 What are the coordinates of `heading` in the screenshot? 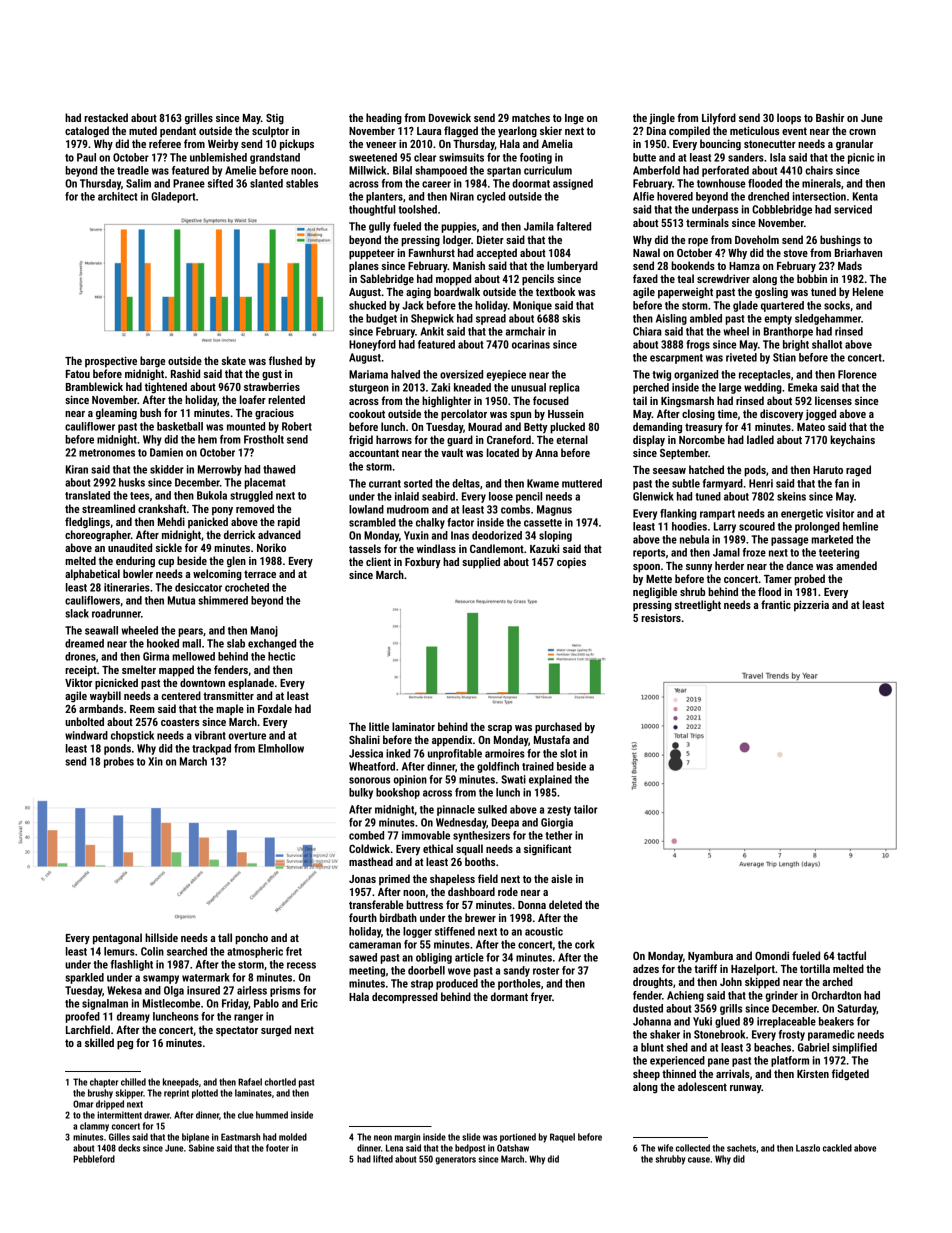 It's located at (384, 119).
